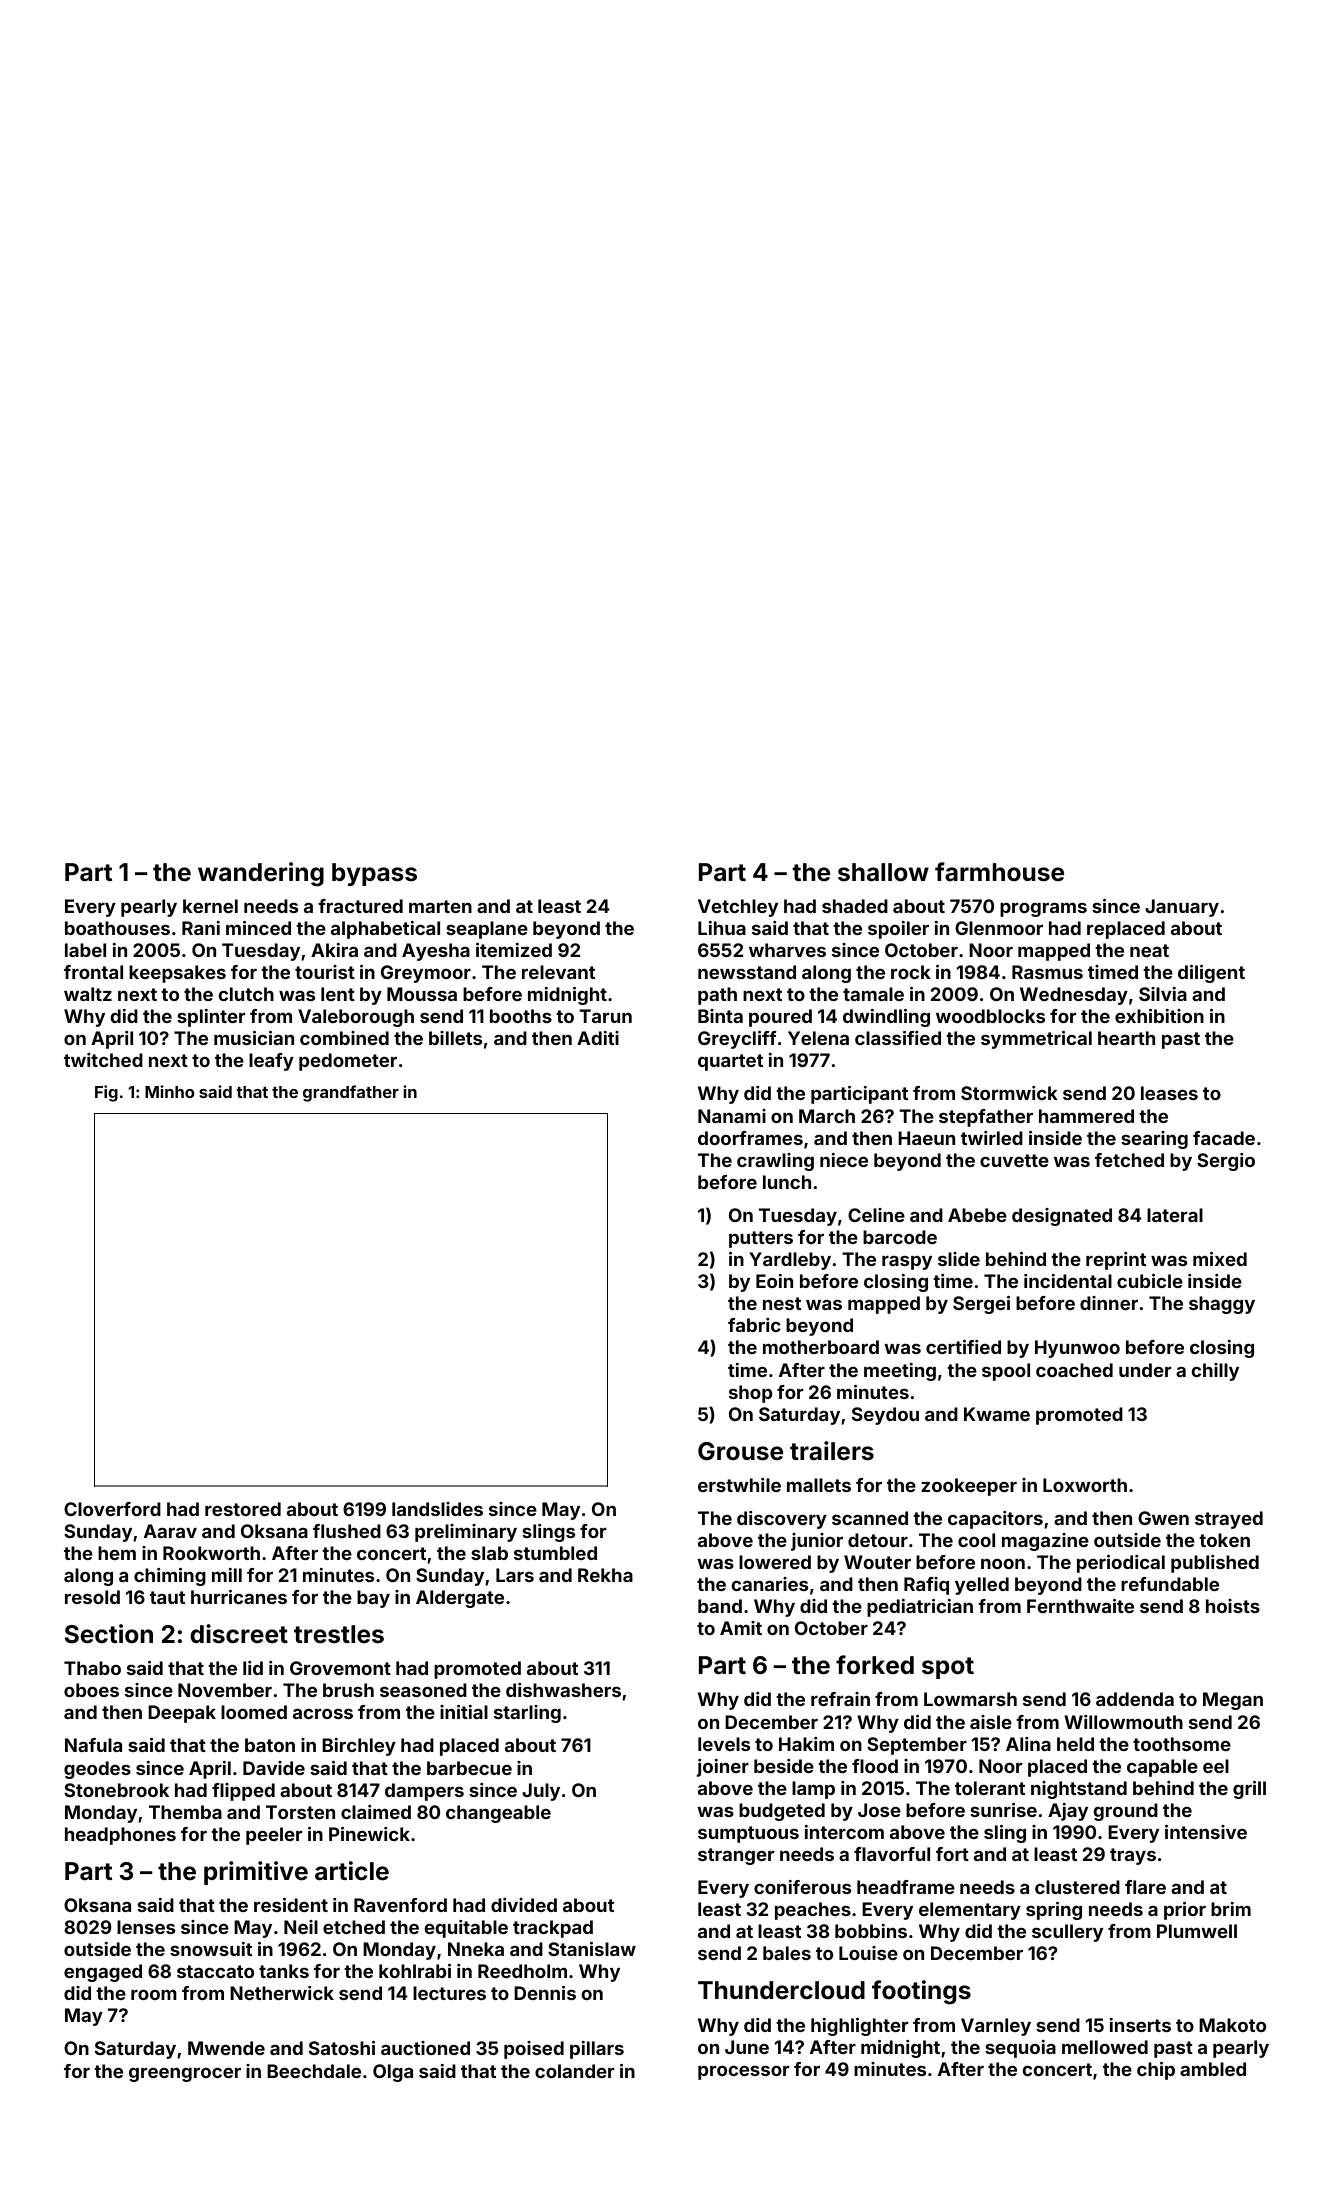  What do you see at coordinates (261, 874) in the screenshot?
I see `wandering` at bounding box center [261, 874].
